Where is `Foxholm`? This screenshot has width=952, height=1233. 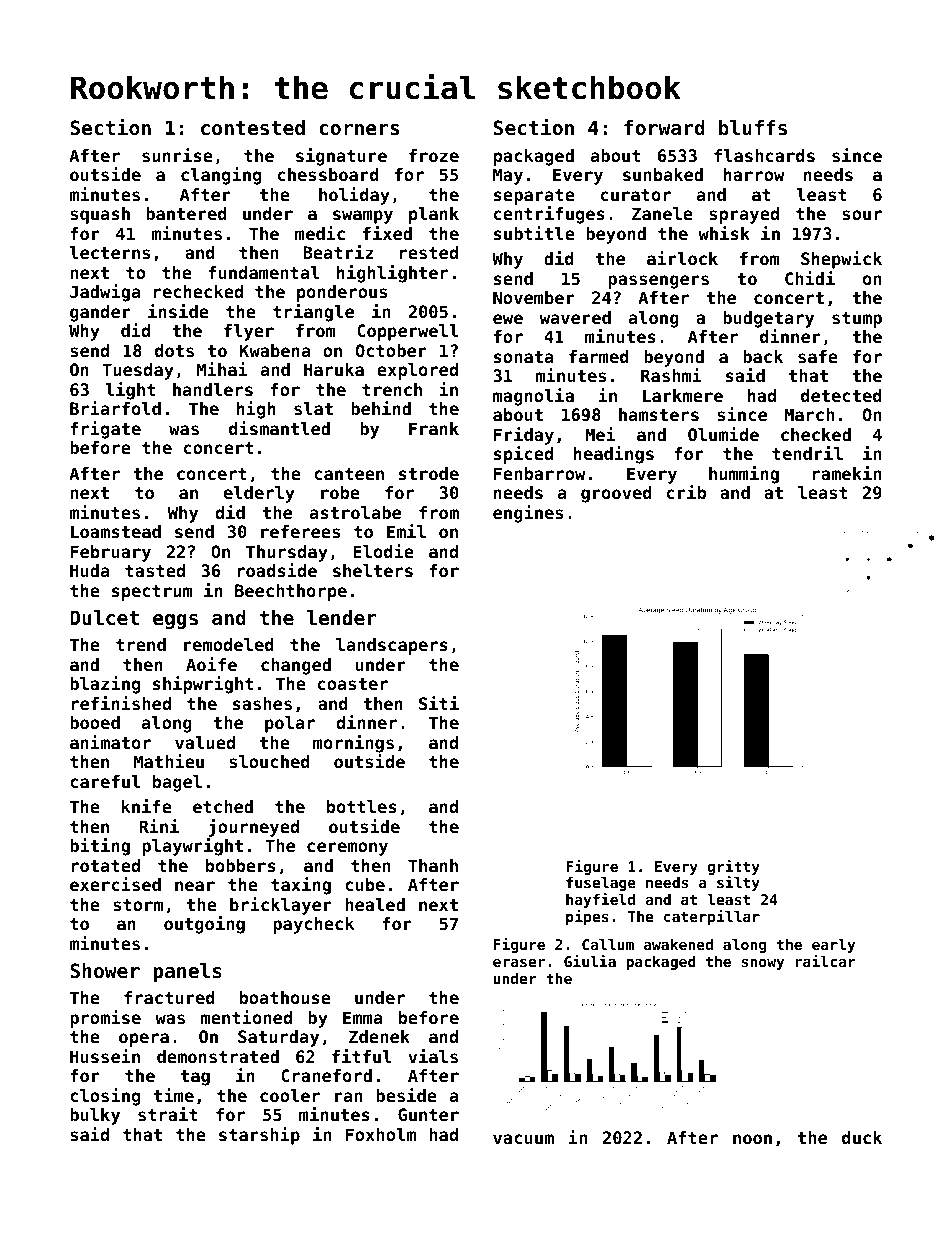 Foxholm is located at coordinates (381, 1134).
